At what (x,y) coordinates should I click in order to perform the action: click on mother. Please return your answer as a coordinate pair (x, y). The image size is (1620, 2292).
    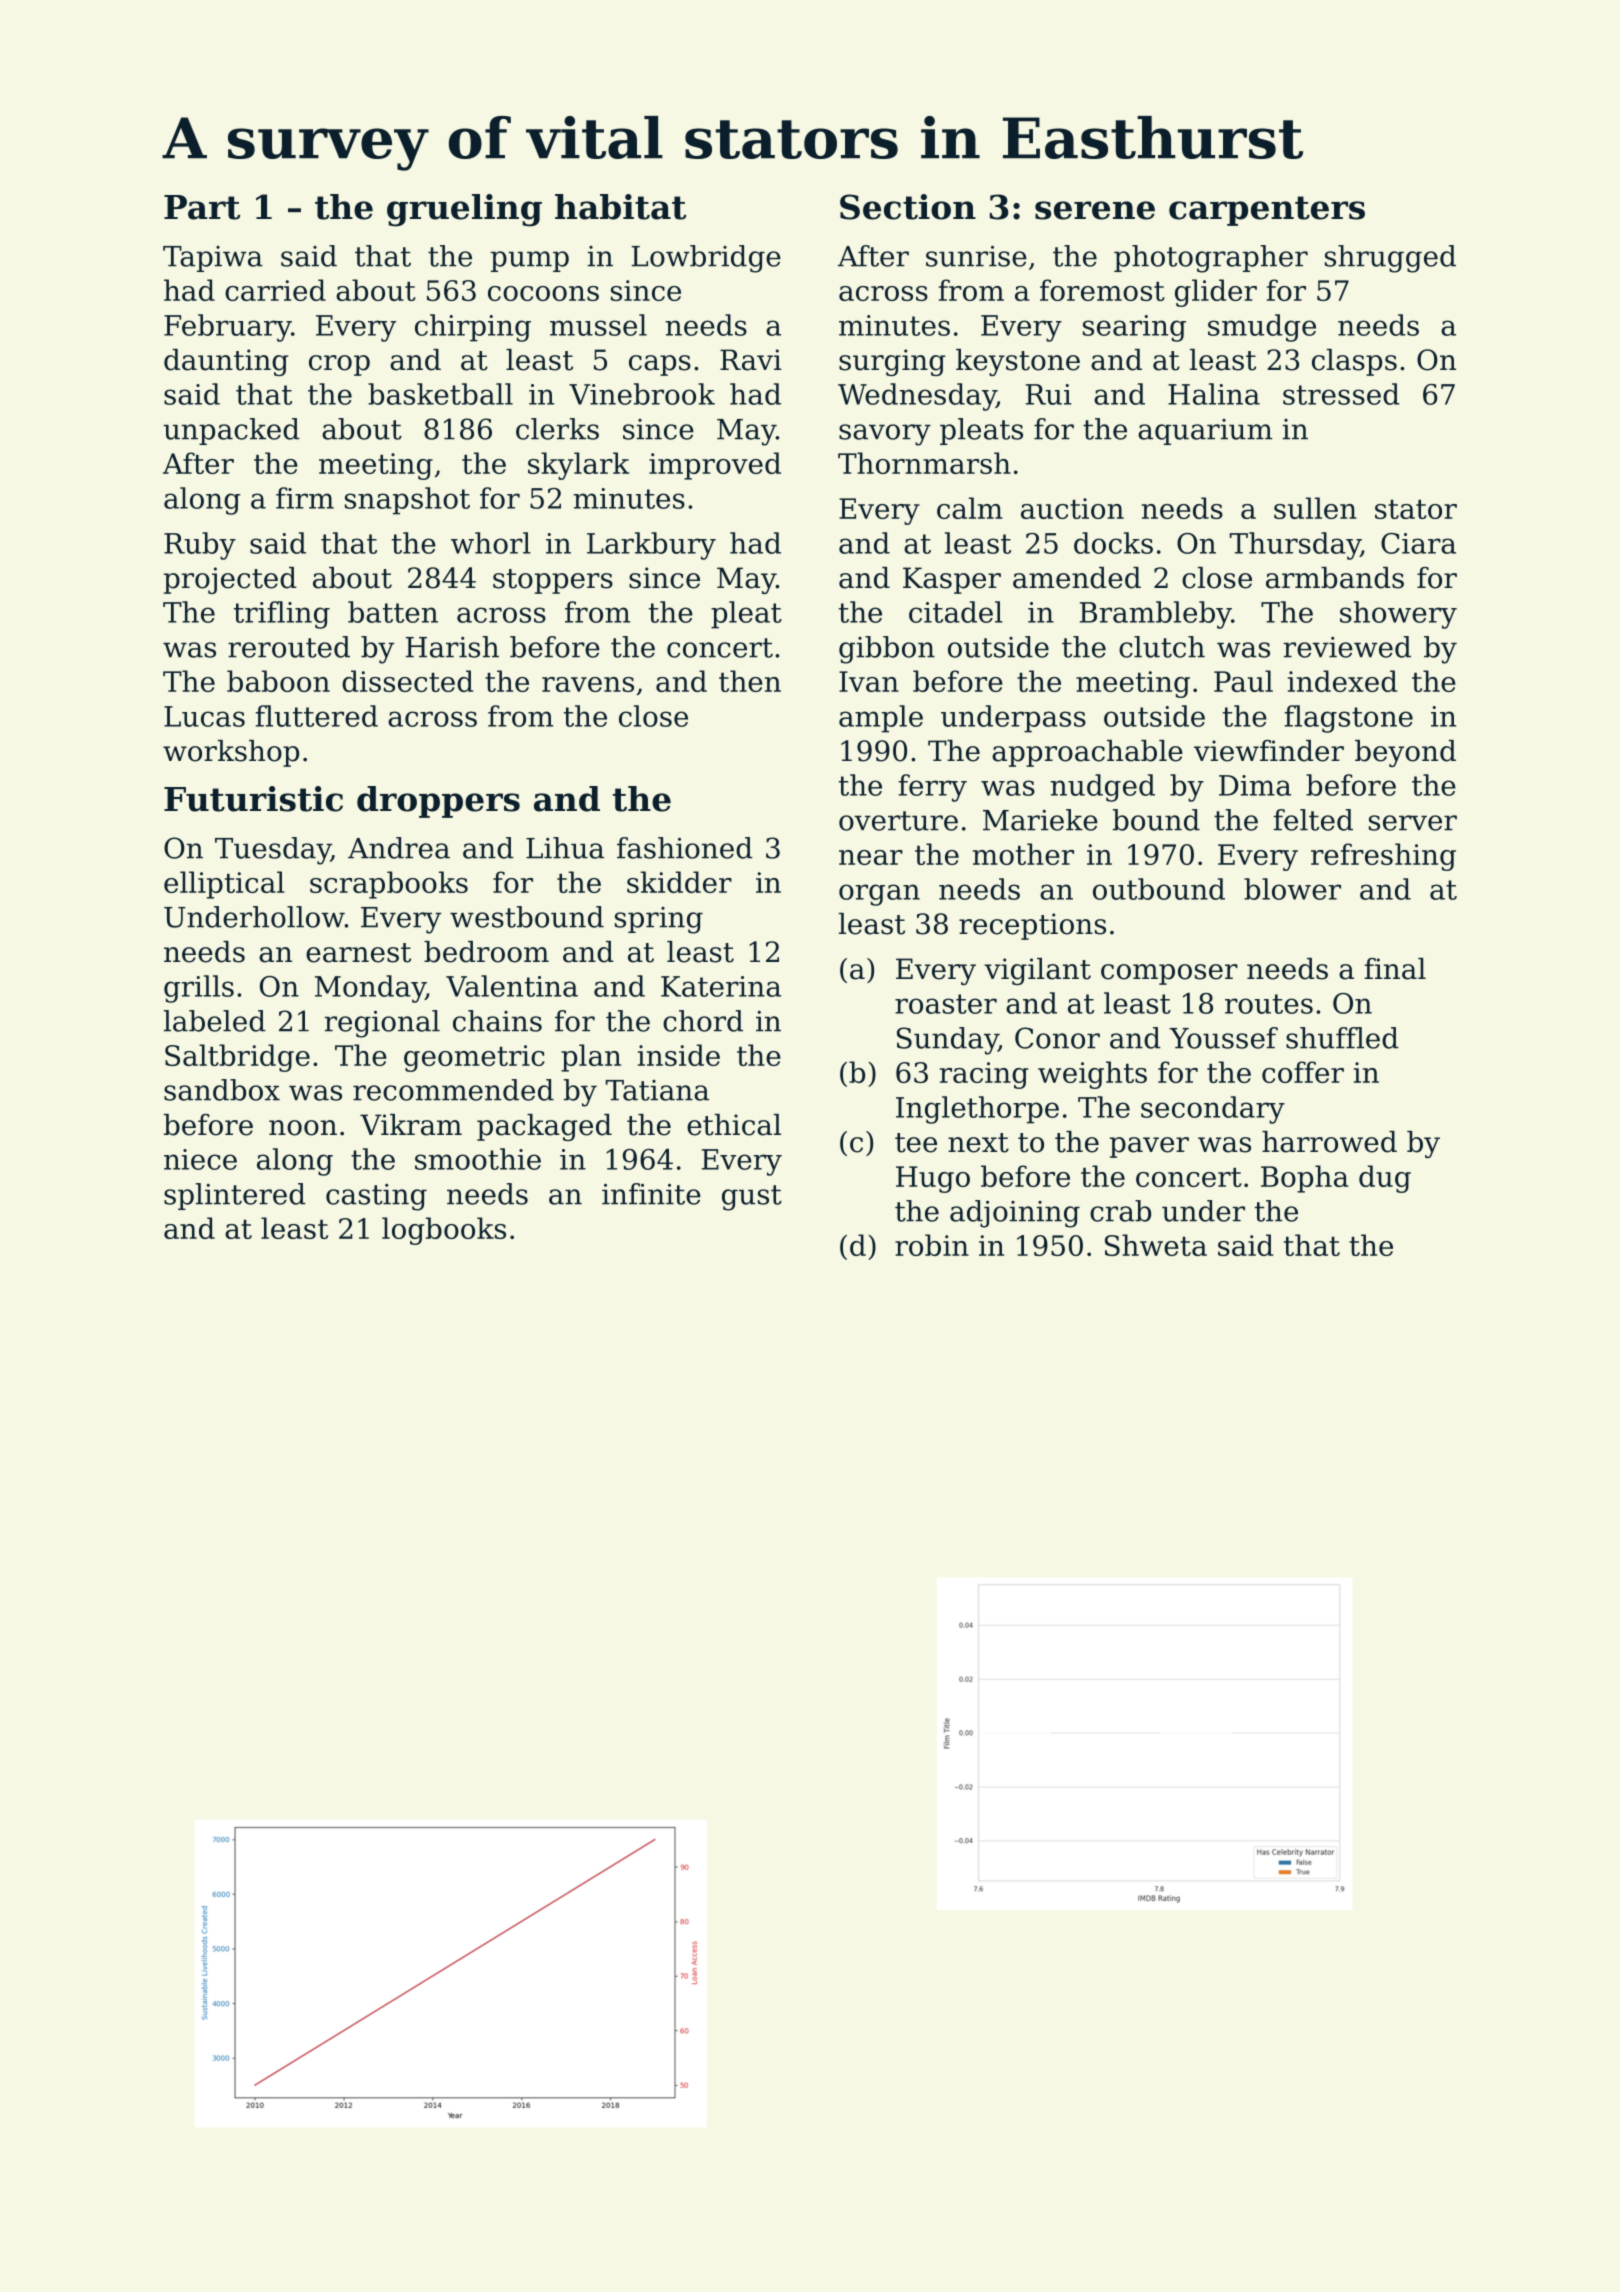
    Looking at the image, I should click on (1023, 854).
